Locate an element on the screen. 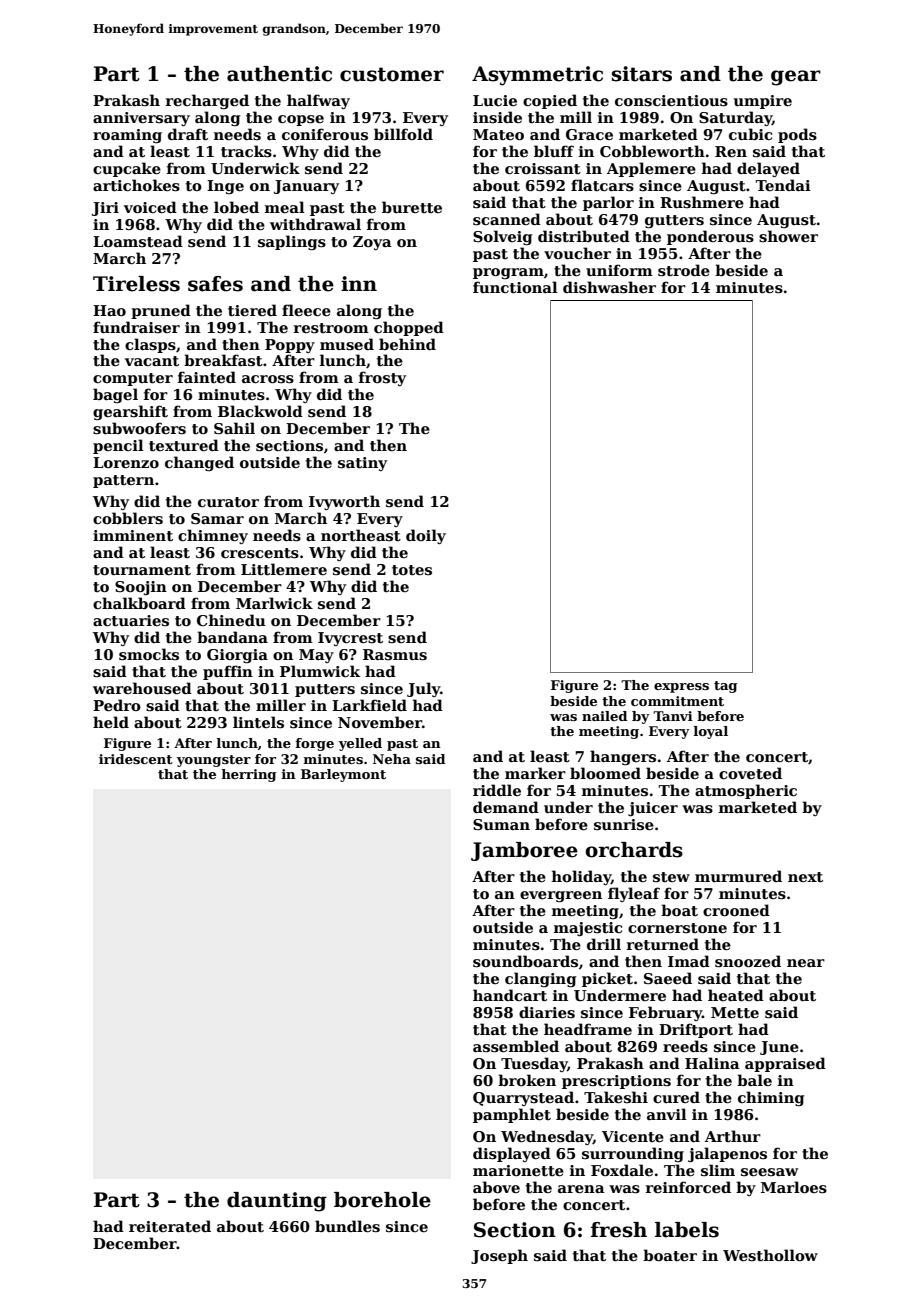  halfway is located at coordinates (318, 101).
